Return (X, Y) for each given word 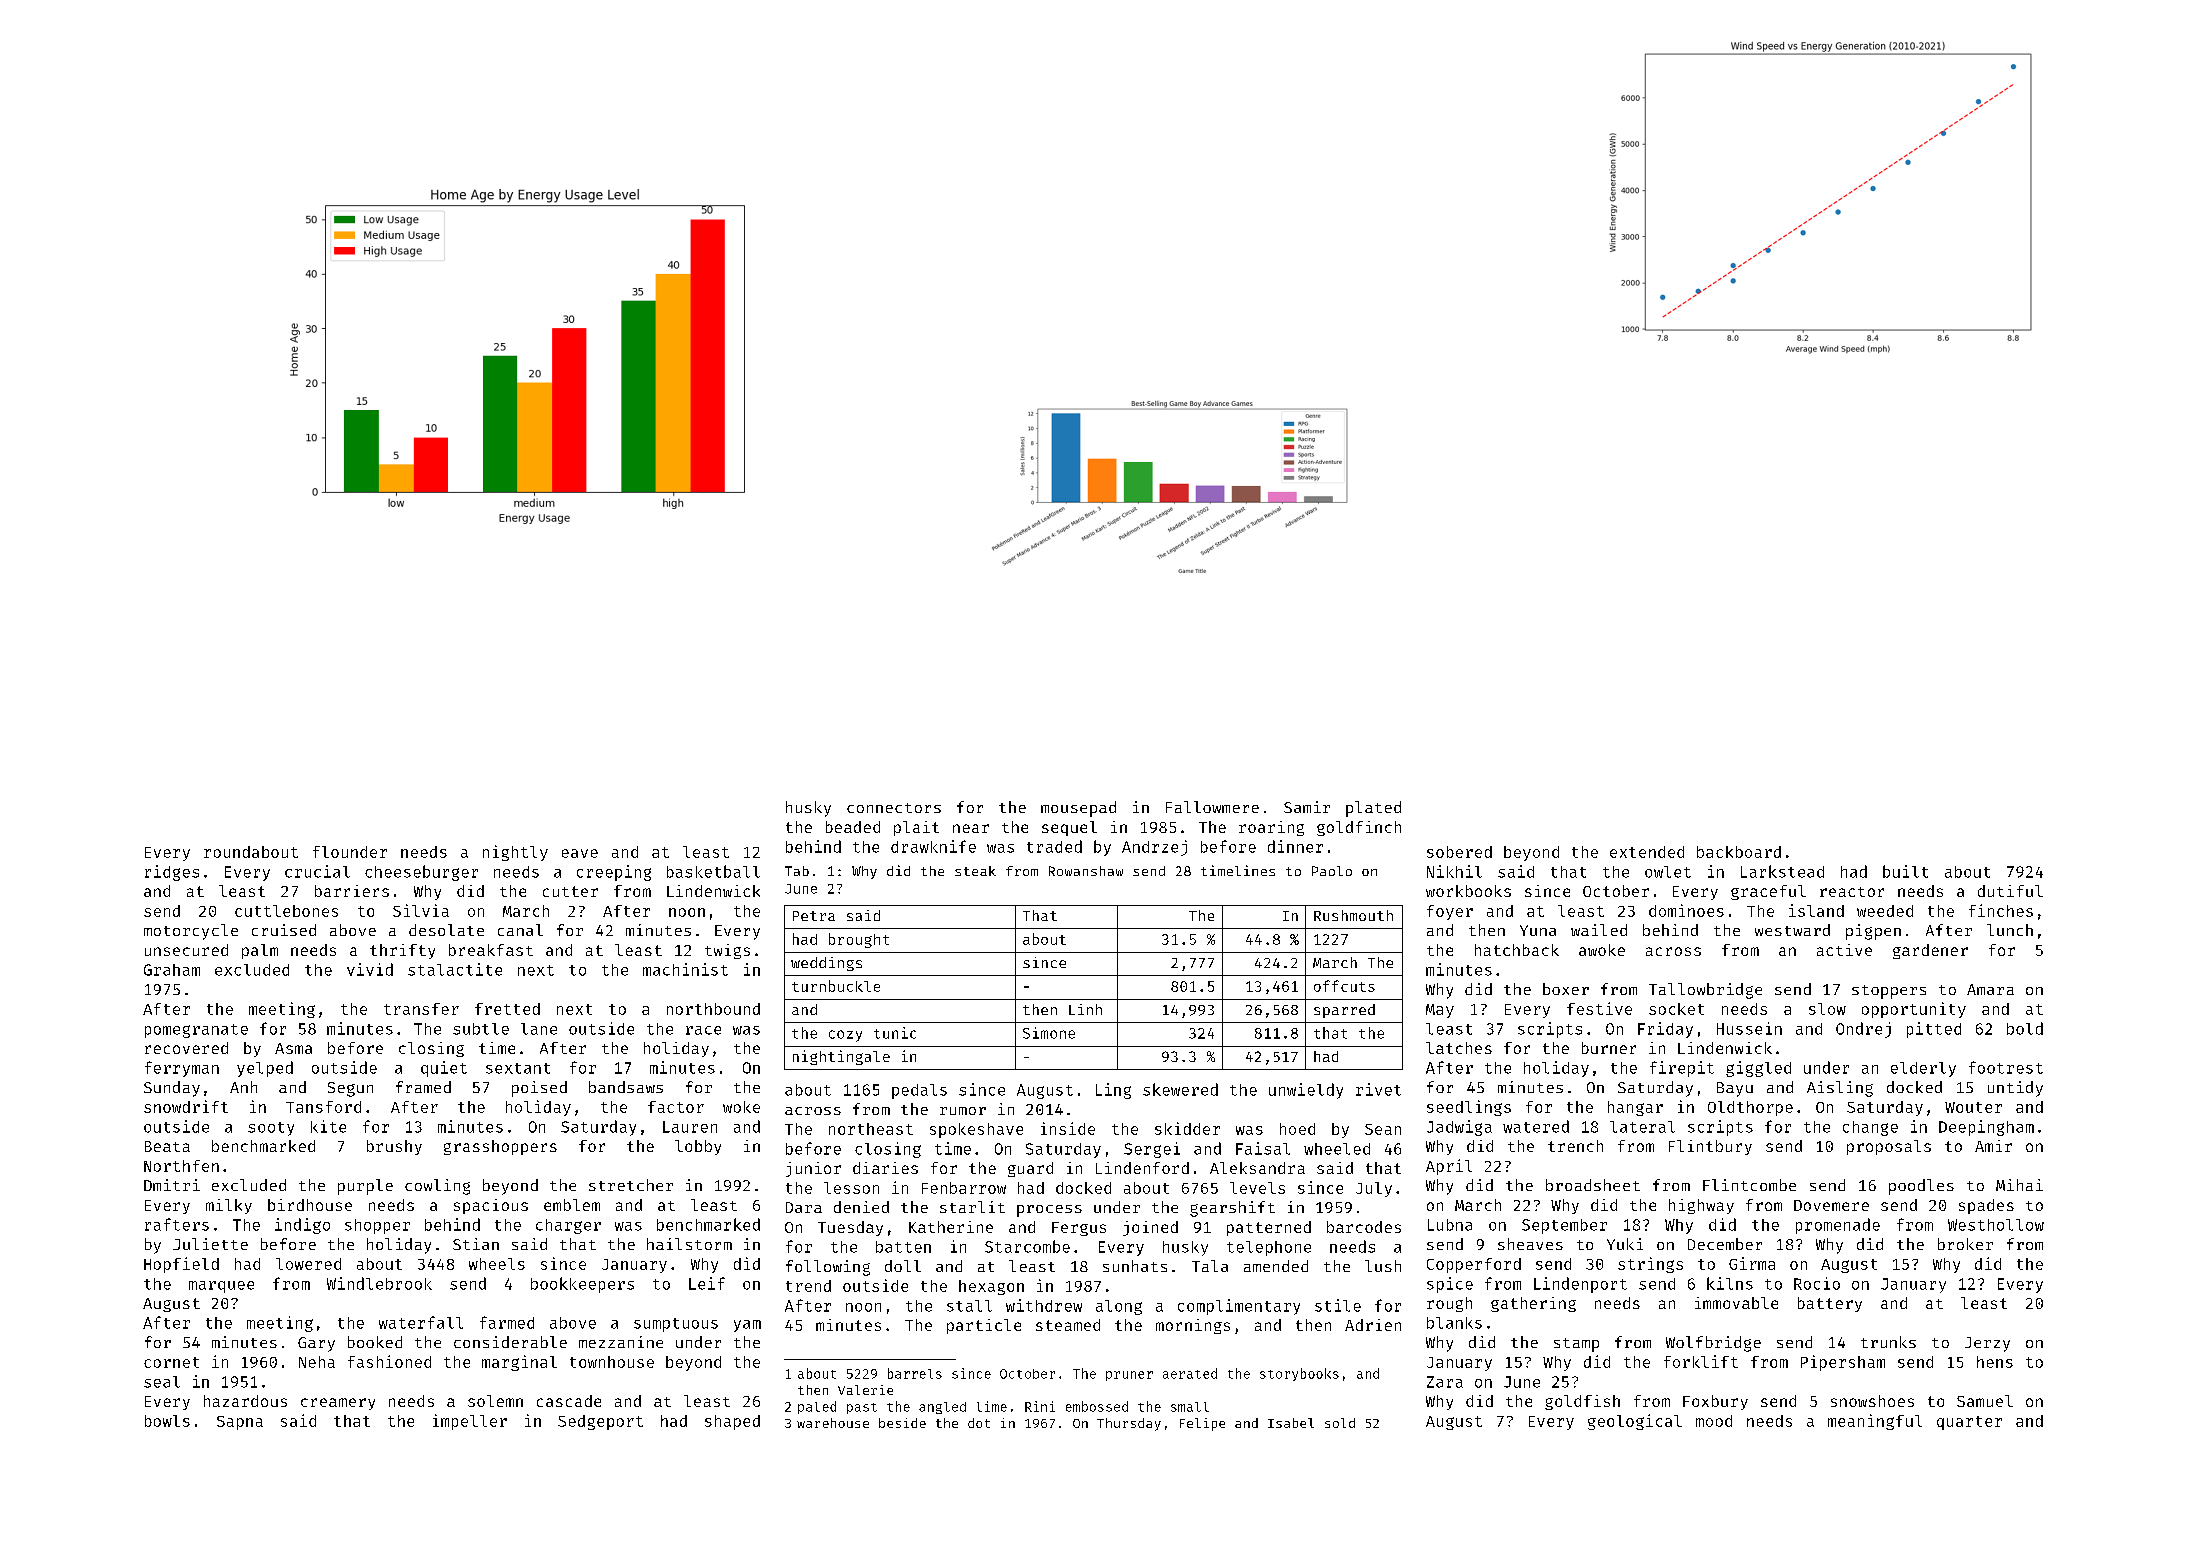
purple (365, 1187)
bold (2025, 1028)
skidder (1187, 1128)
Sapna (240, 1423)
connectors (894, 808)
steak (975, 871)
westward (1792, 930)
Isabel (1291, 1423)
